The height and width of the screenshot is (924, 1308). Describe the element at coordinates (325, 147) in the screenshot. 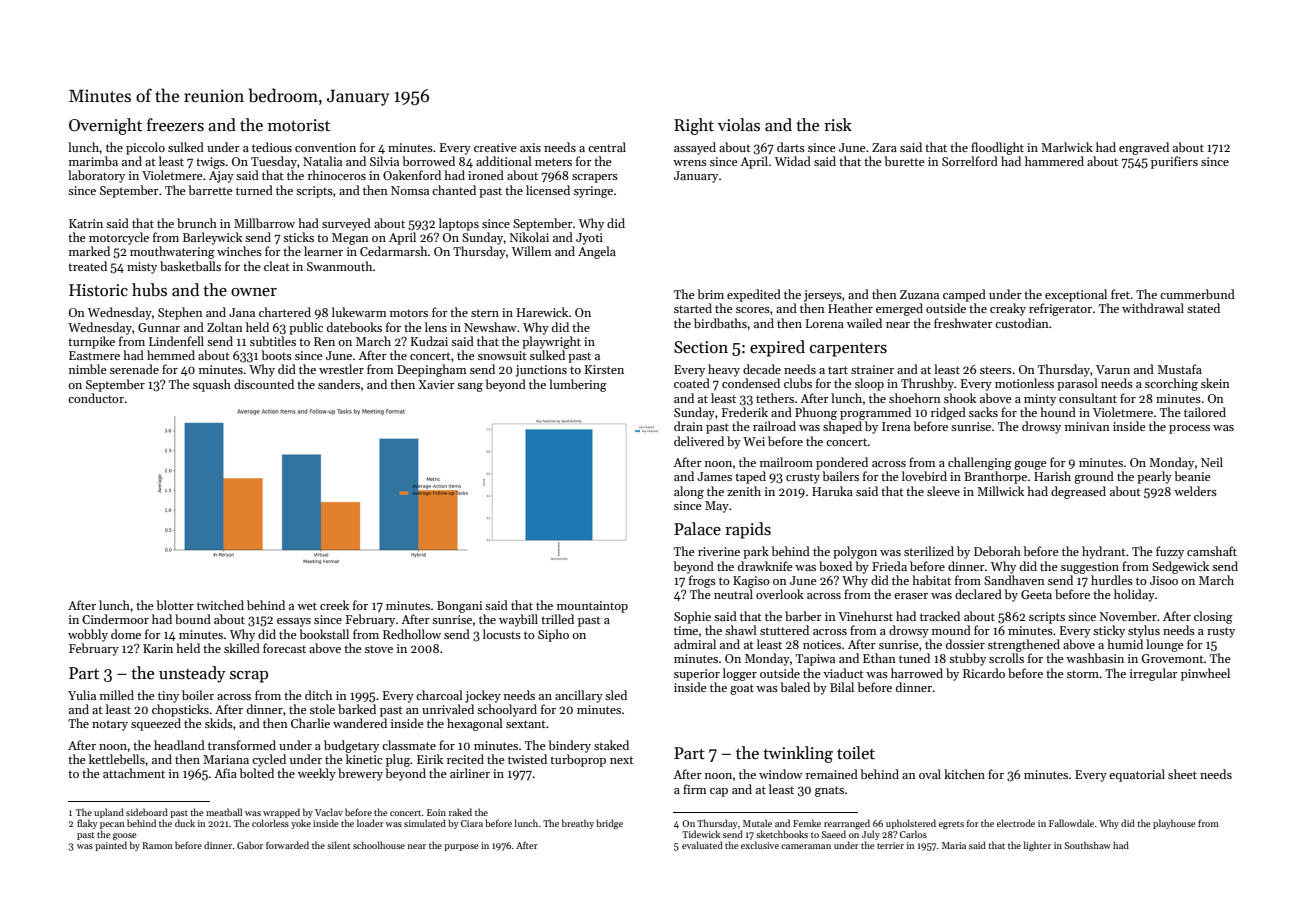

I see `convention` at that location.
